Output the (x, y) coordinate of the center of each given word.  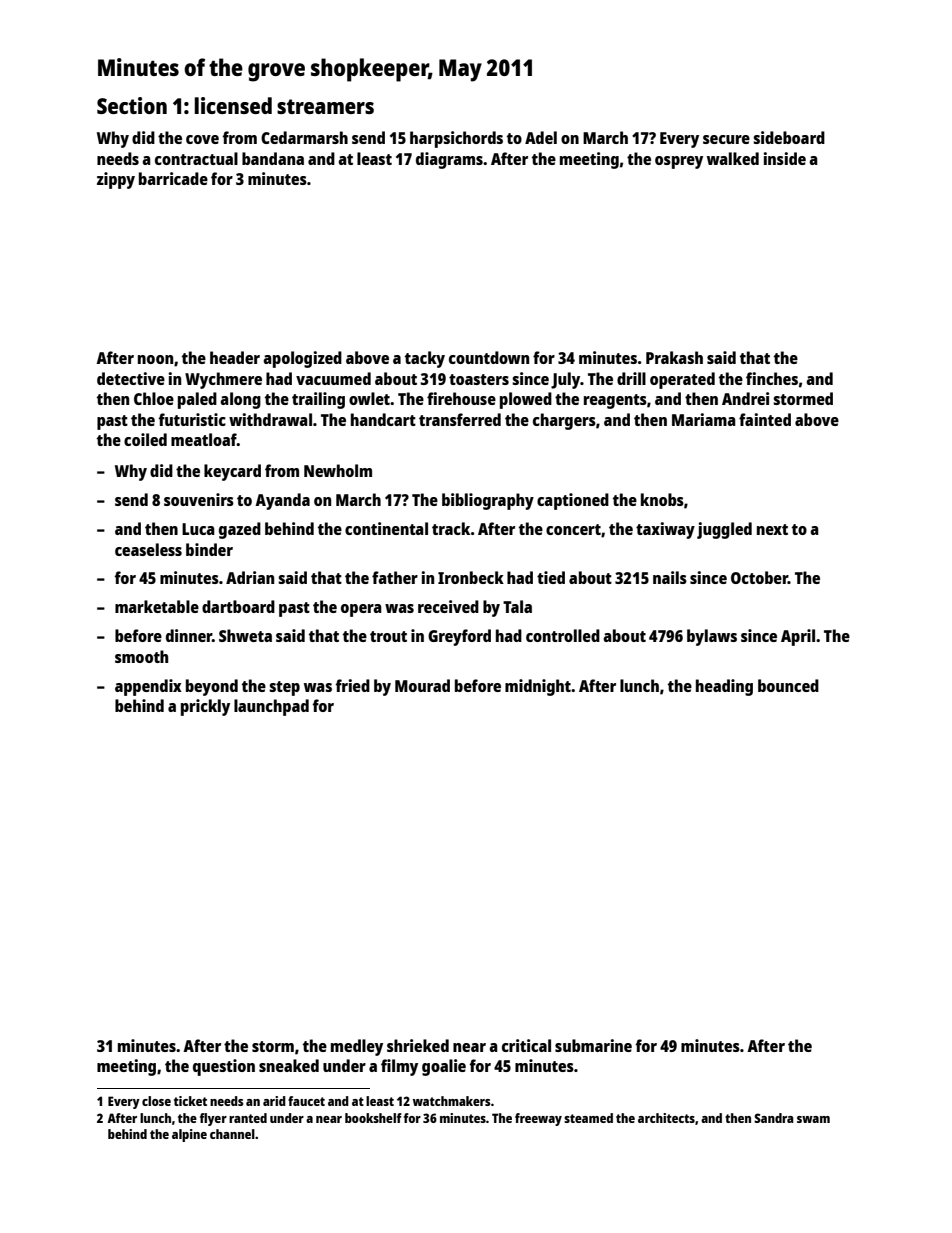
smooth (141, 656)
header (235, 357)
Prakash (674, 357)
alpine (189, 1135)
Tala (517, 606)
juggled (724, 530)
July (565, 380)
